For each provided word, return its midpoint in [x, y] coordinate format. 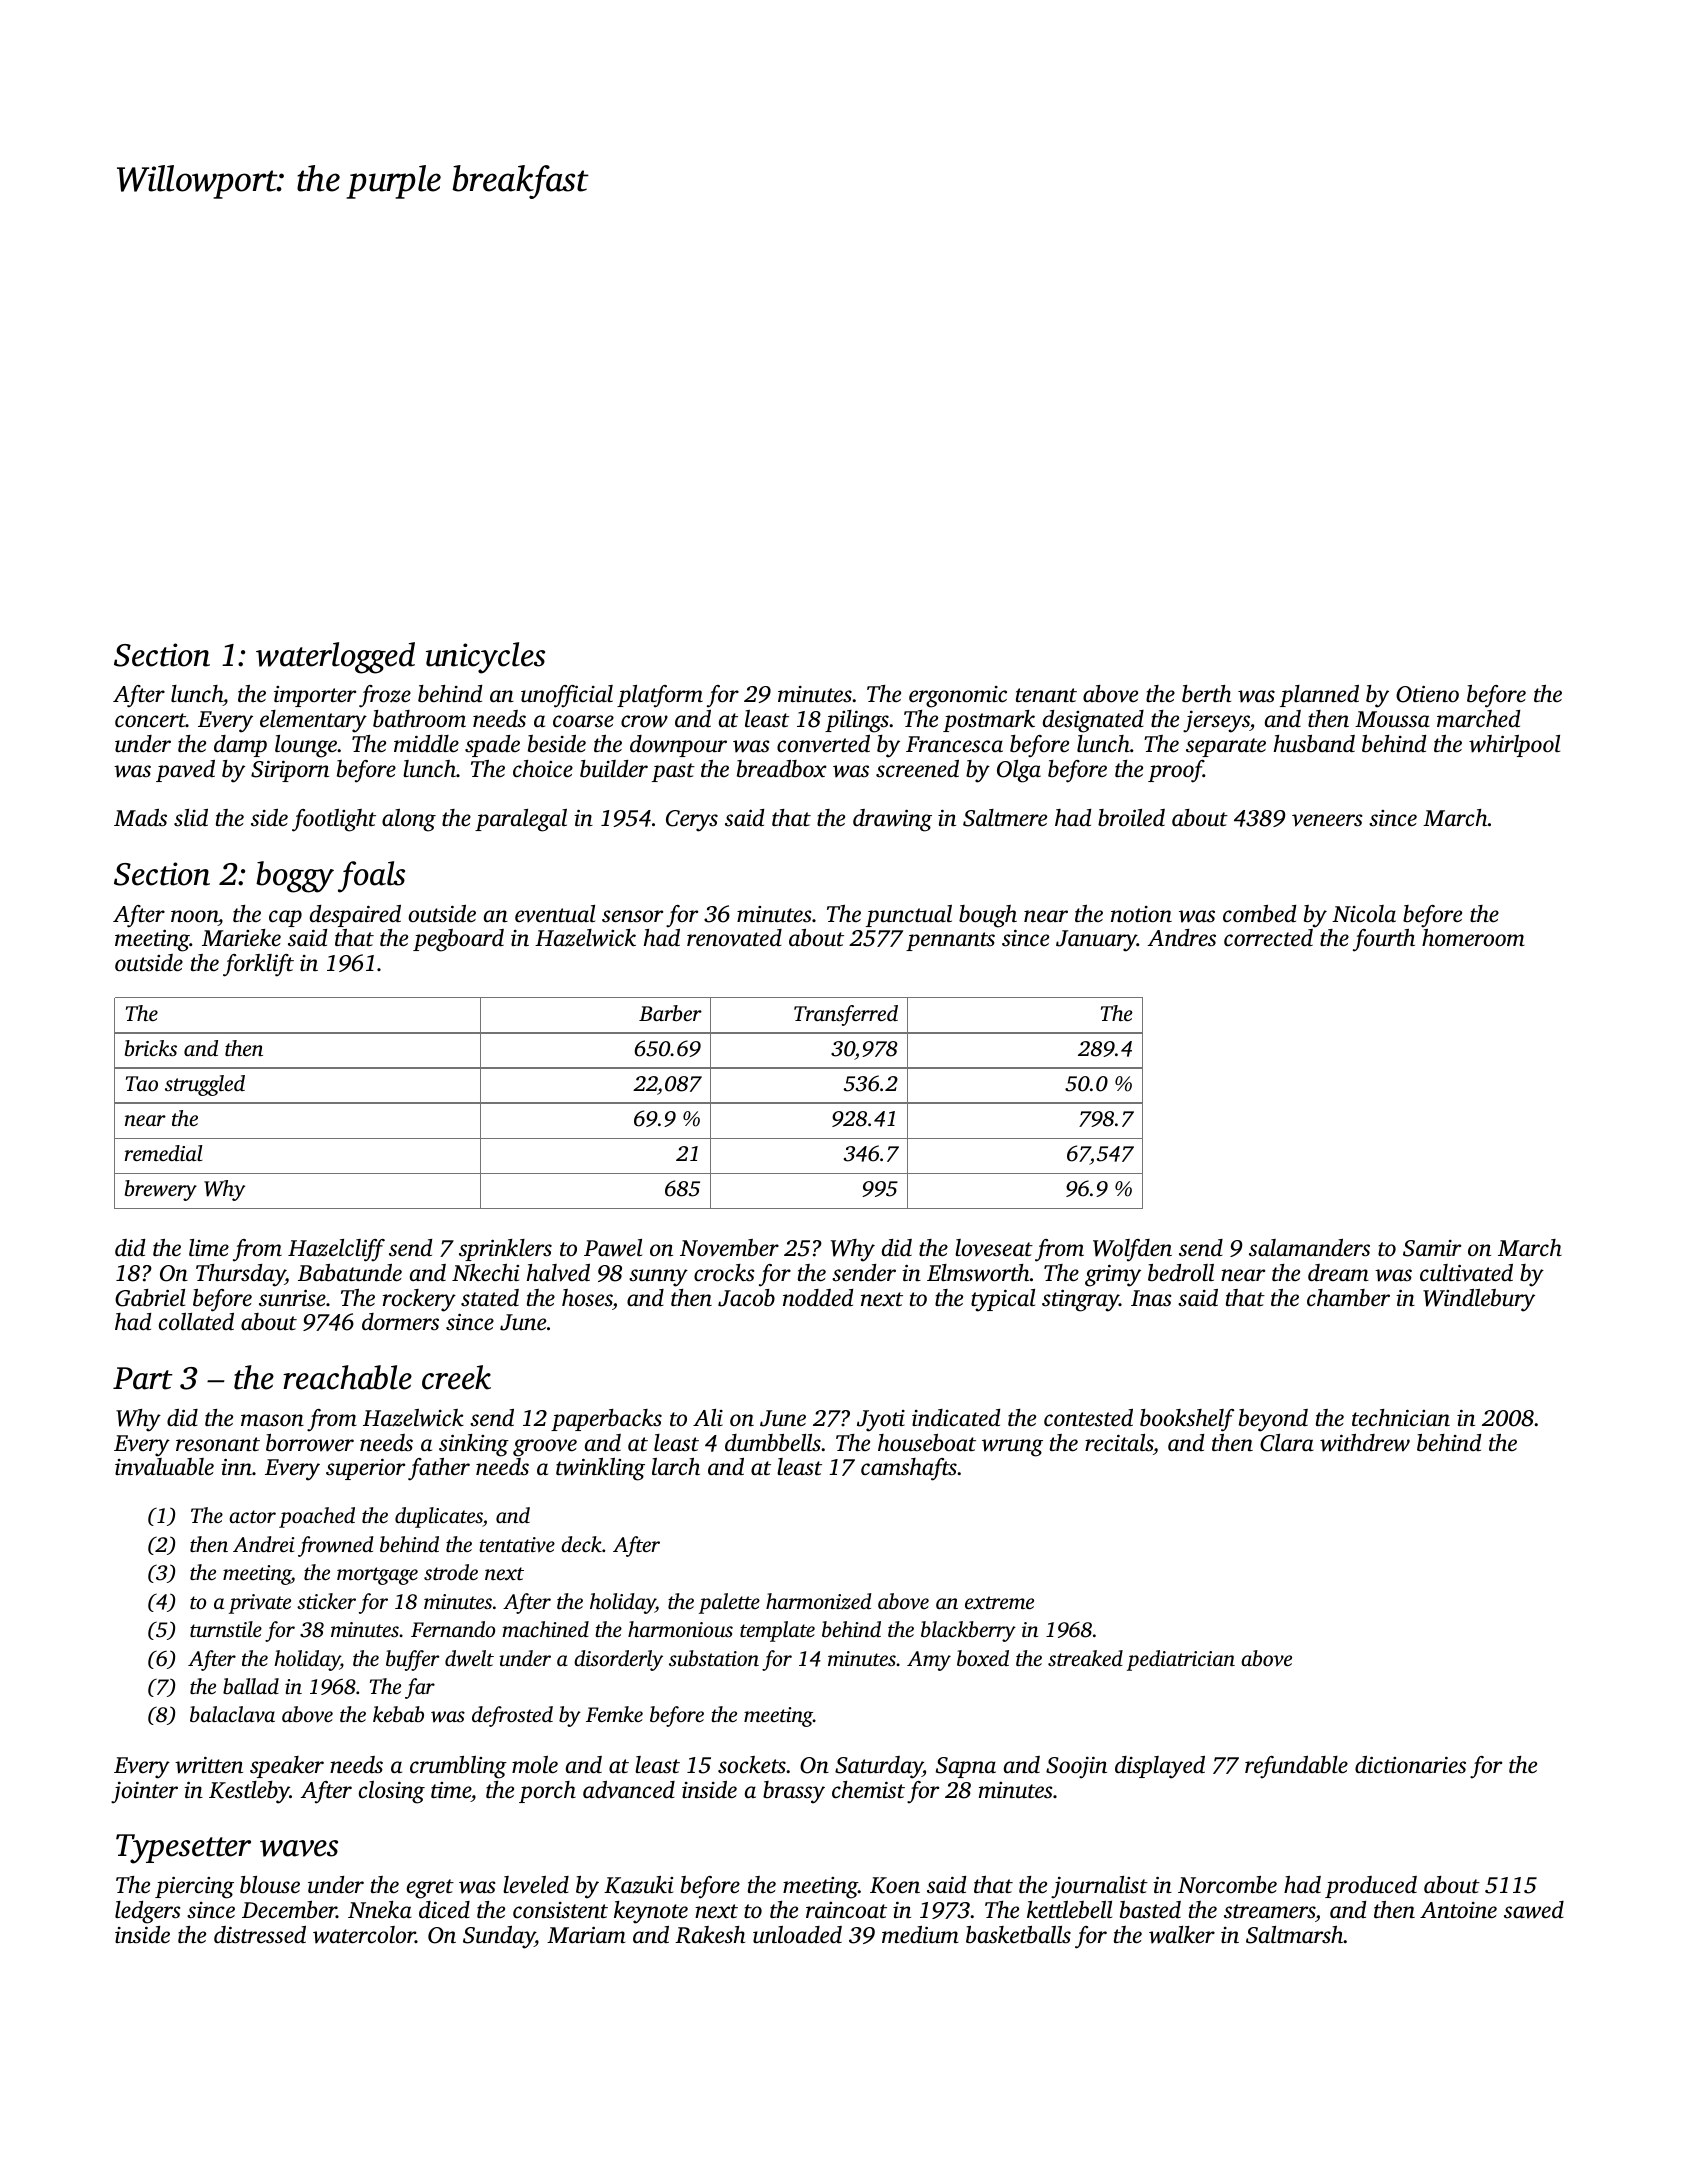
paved [185, 771]
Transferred [846, 1015]
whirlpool [1514, 746]
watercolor [364, 1935]
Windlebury [1479, 1300]
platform [660, 696]
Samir [1432, 1248]
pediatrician [1181, 1660]
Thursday [240, 1275]
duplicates [439, 1517]
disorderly [618, 1660]
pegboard [458, 940]
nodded [818, 1298]
